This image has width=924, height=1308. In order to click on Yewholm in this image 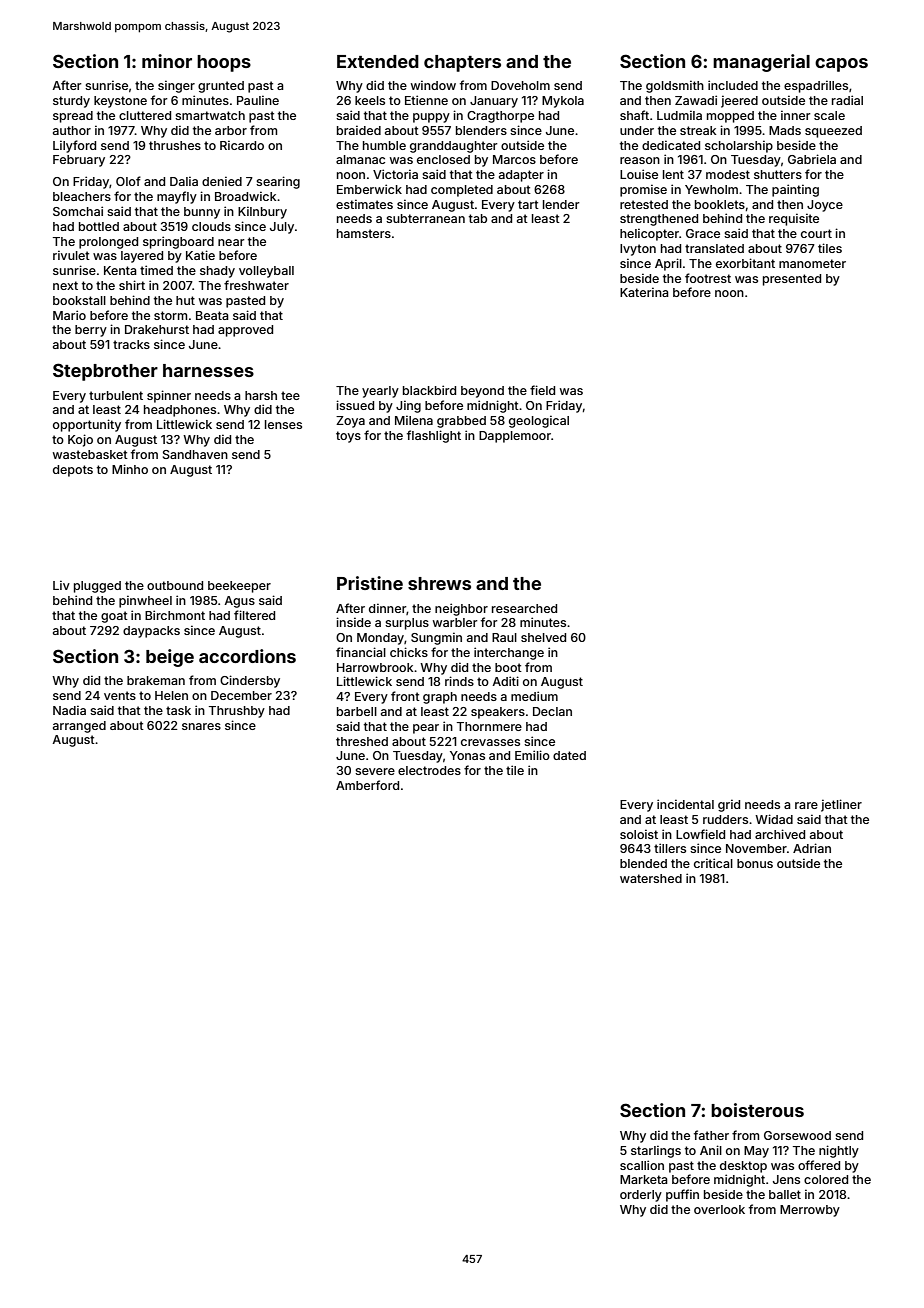, I will do `click(711, 189)`.
